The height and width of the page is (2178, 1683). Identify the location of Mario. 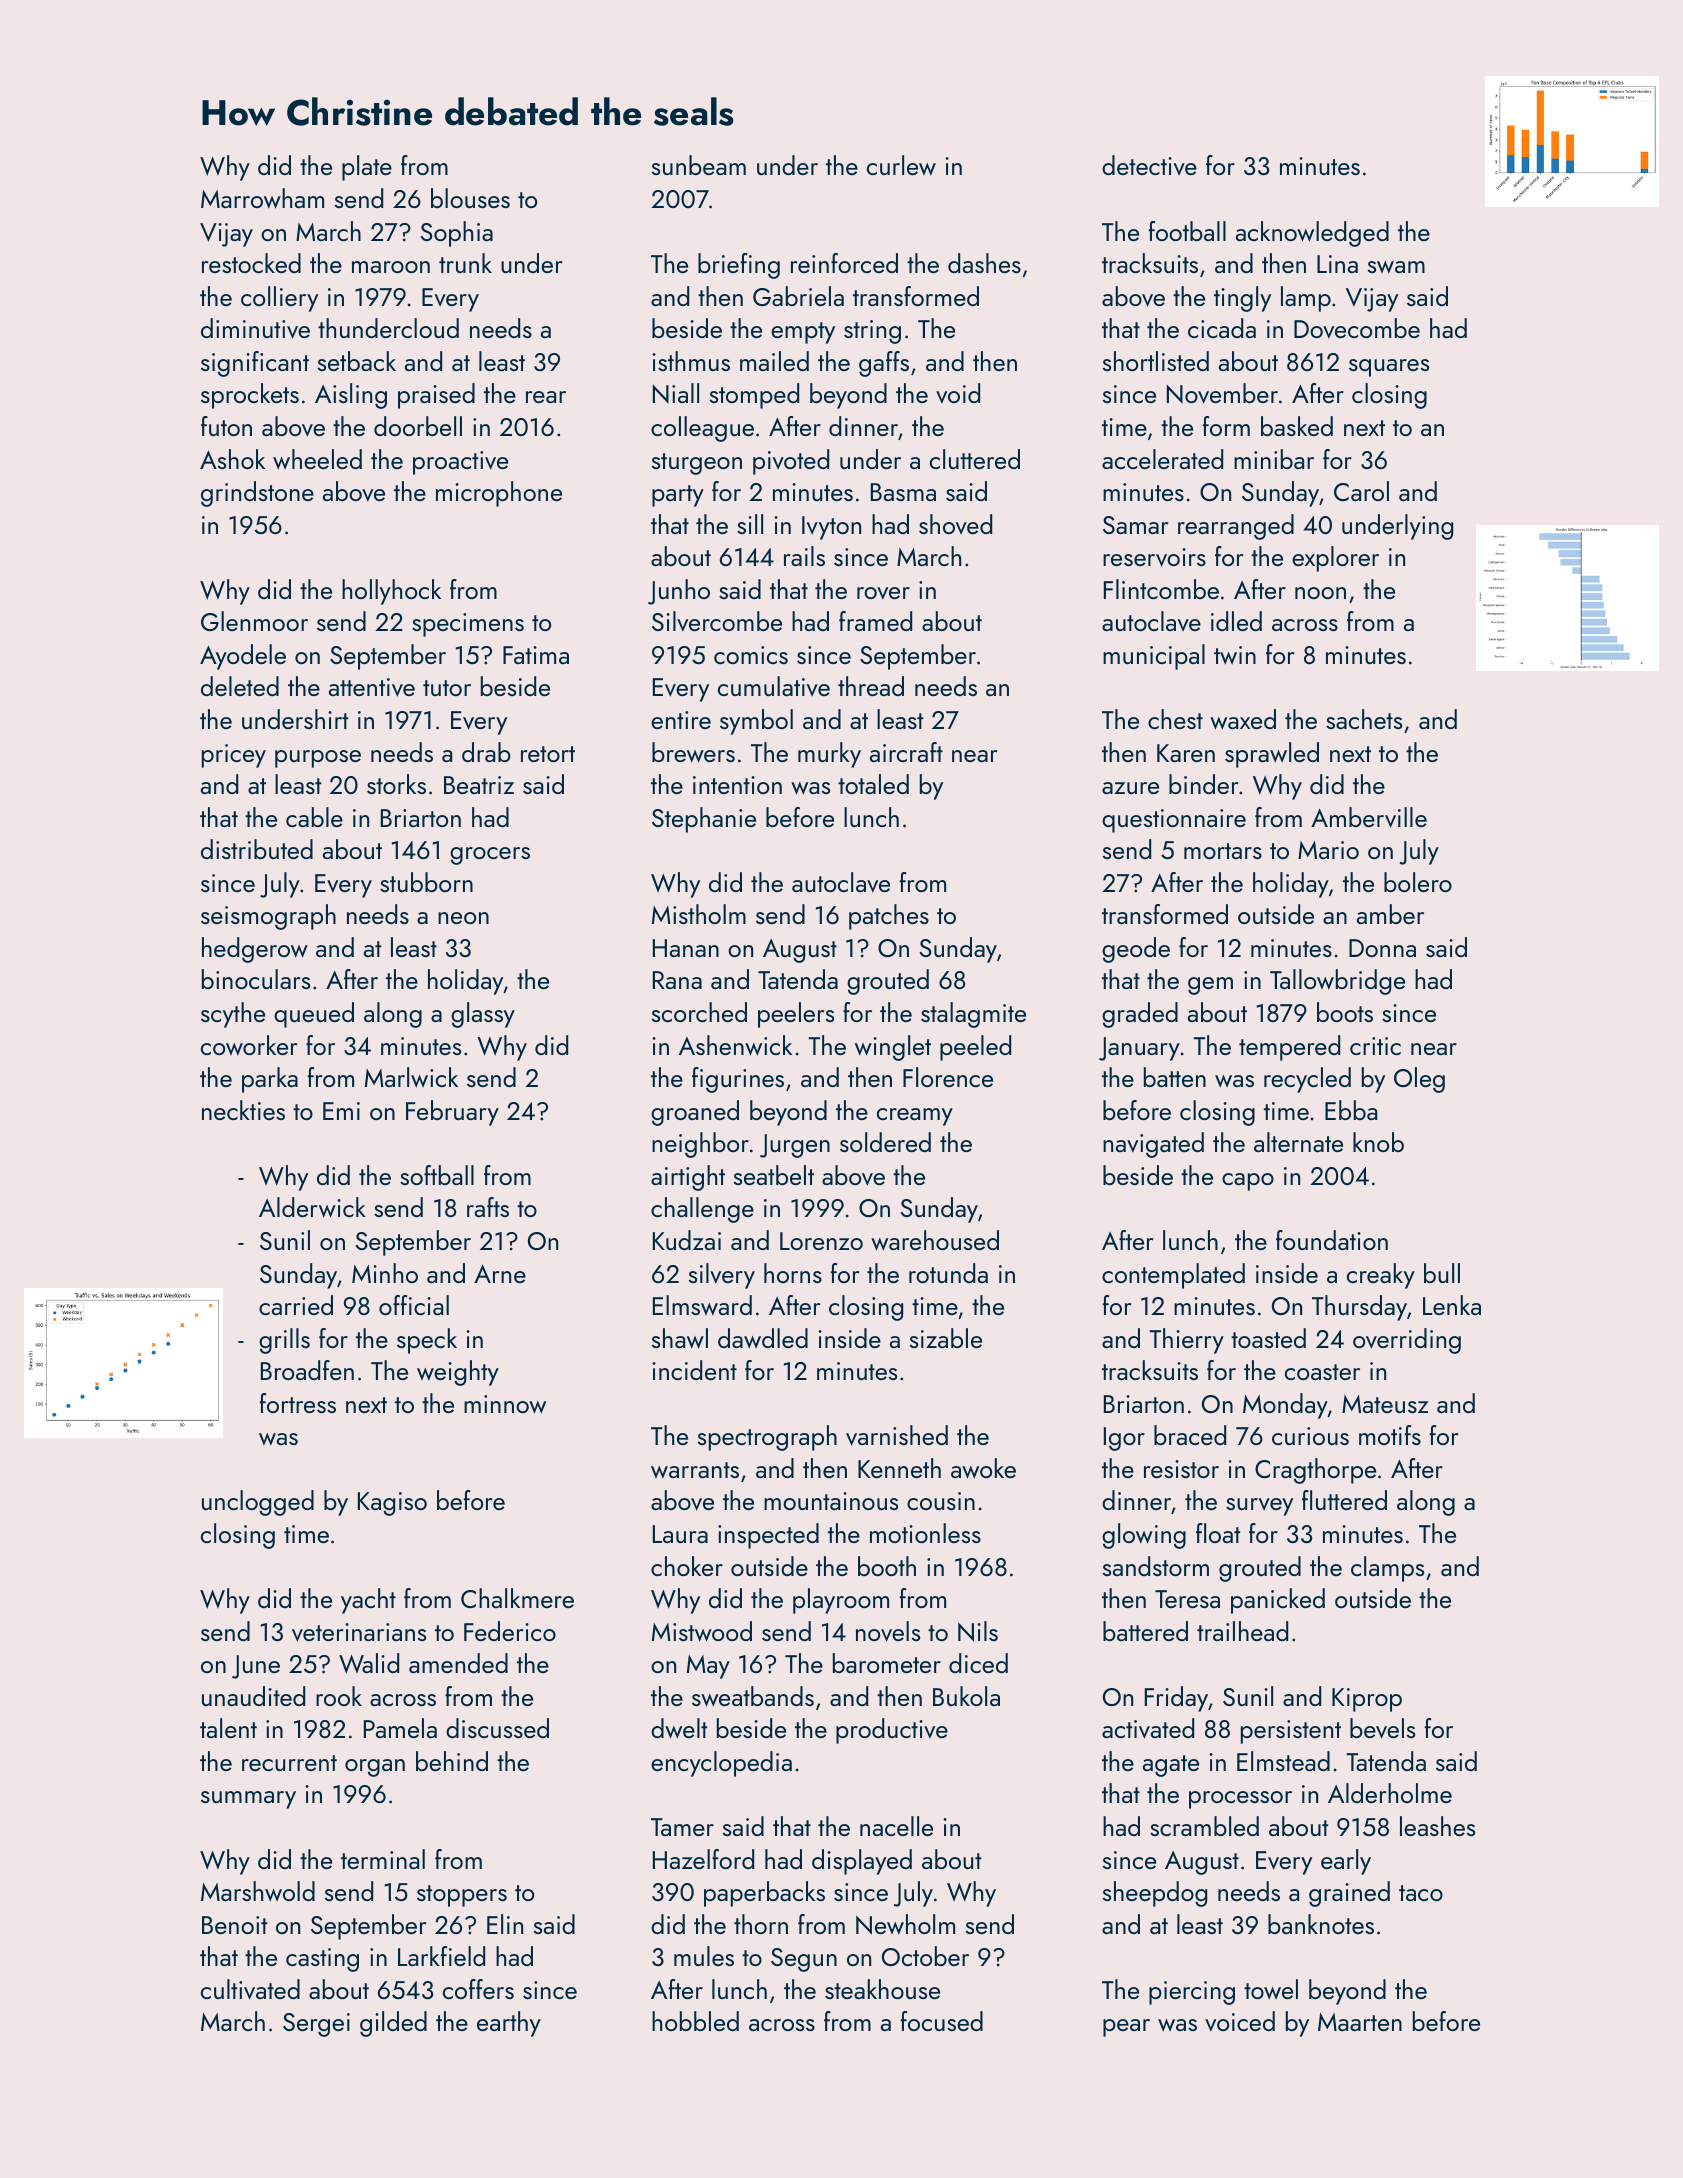
(1328, 850).
